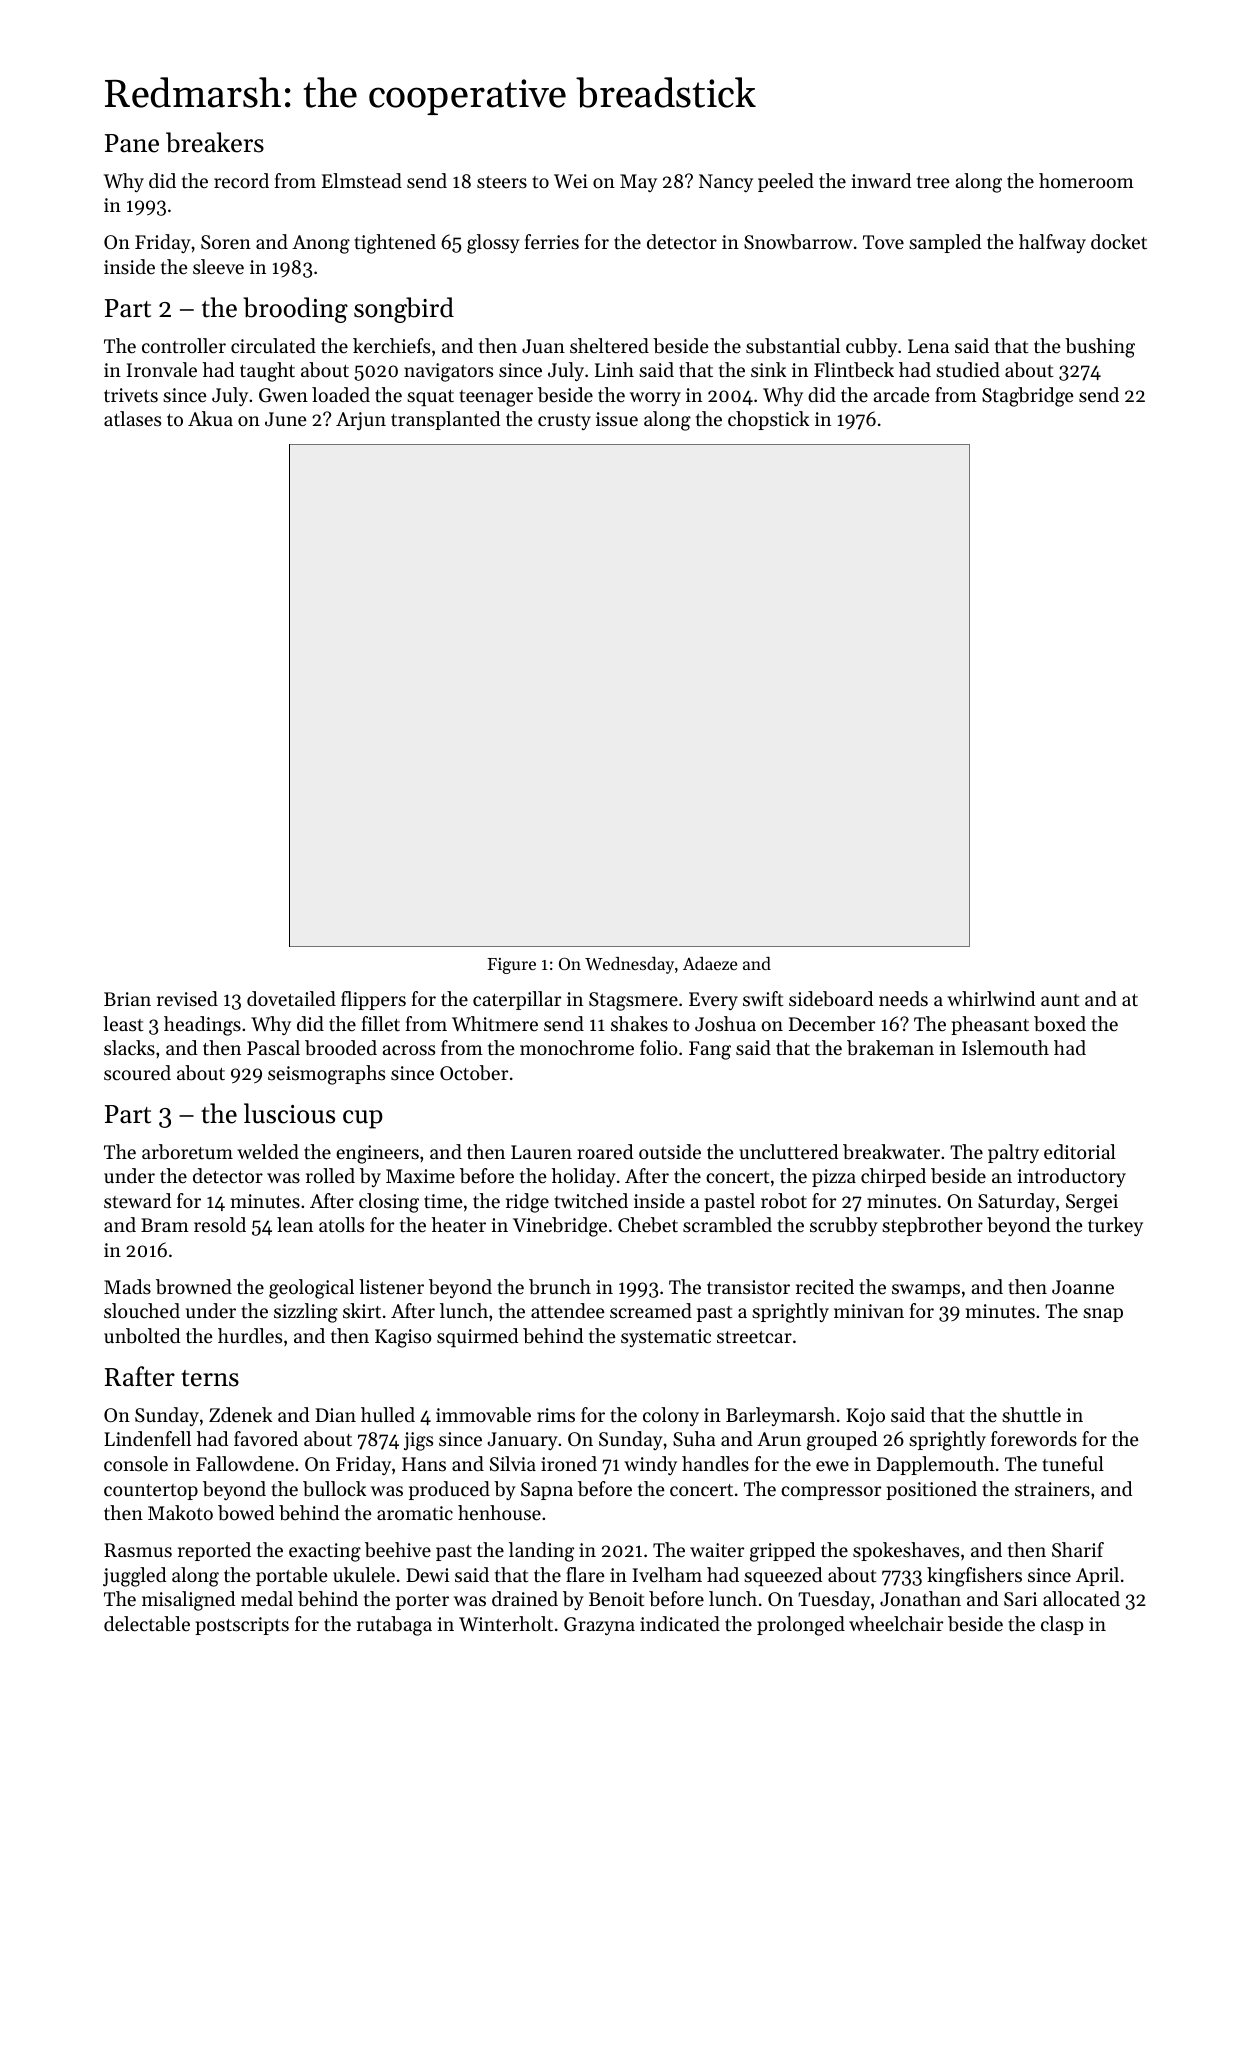 This screenshot has height=2071, width=1258. What do you see at coordinates (218, 267) in the screenshot?
I see `sleeve` at bounding box center [218, 267].
